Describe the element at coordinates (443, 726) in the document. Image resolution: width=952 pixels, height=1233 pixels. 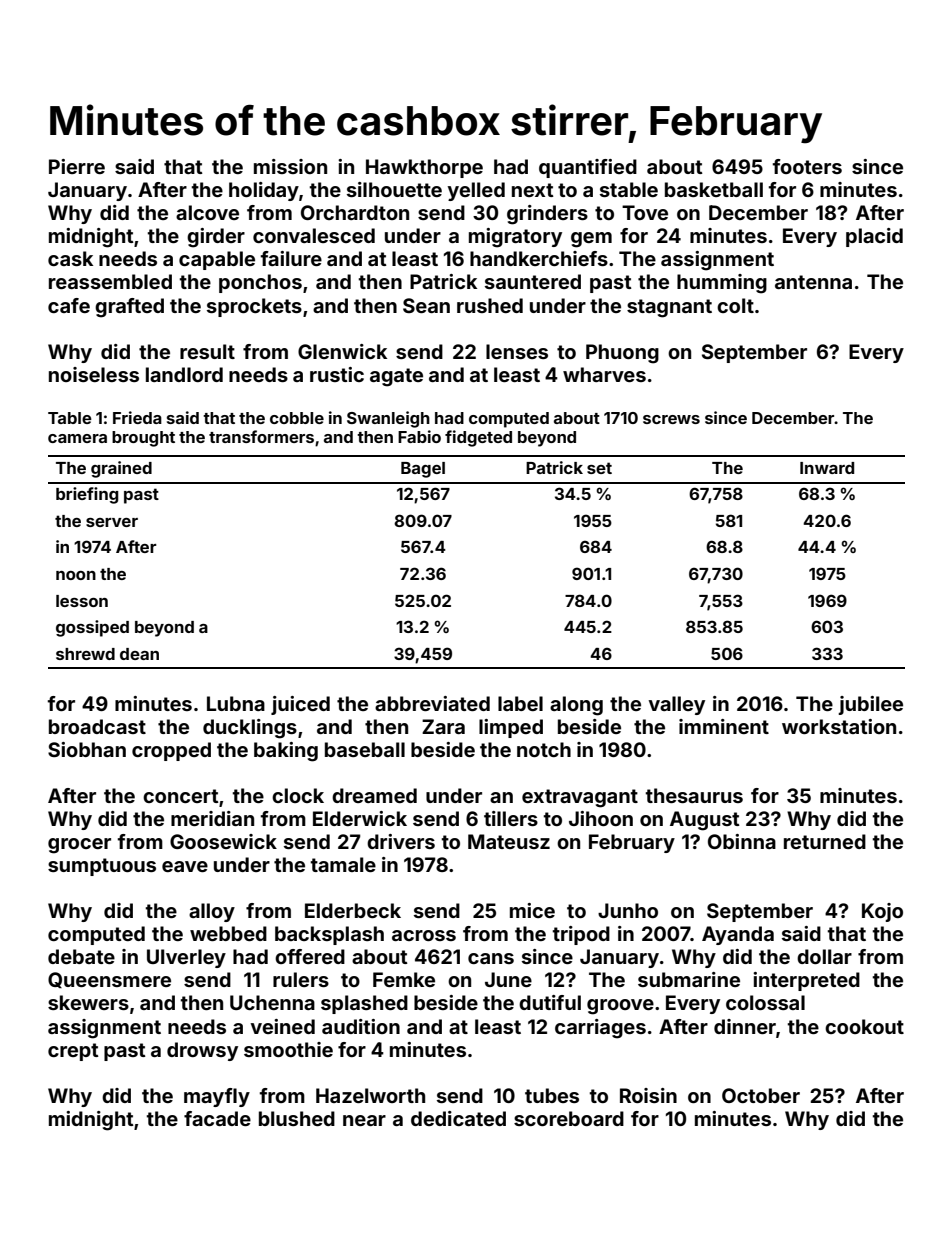
I see `Zara` at that location.
